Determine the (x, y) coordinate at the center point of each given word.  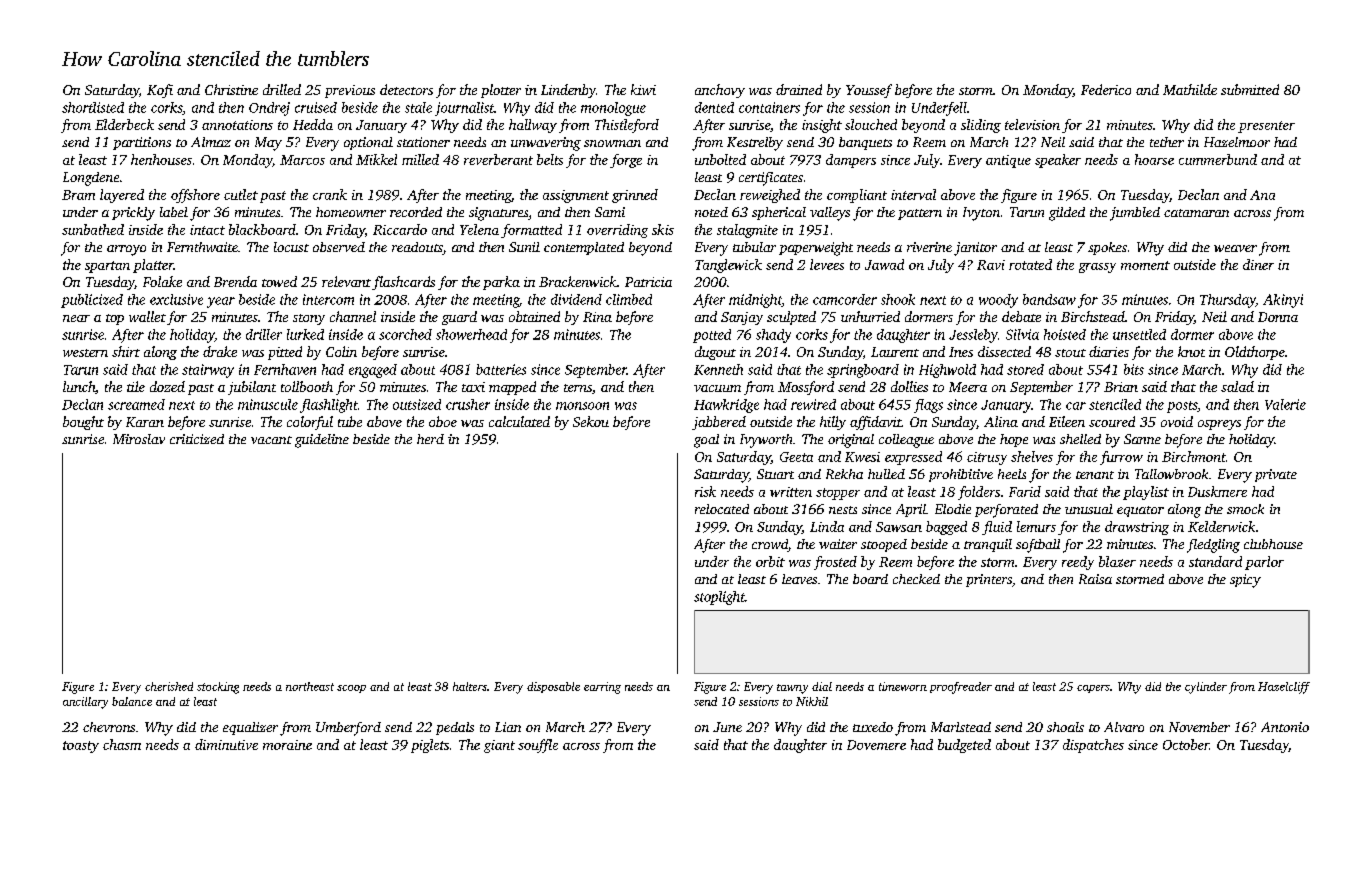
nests (843, 510)
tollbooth (307, 386)
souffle (538, 746)
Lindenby (568, 91)
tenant (1095, 475)
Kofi (160, 91)
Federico (1106, 89)
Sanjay (742, 318)
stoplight (719, 598)
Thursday (1228, 301)
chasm (122, 744)
